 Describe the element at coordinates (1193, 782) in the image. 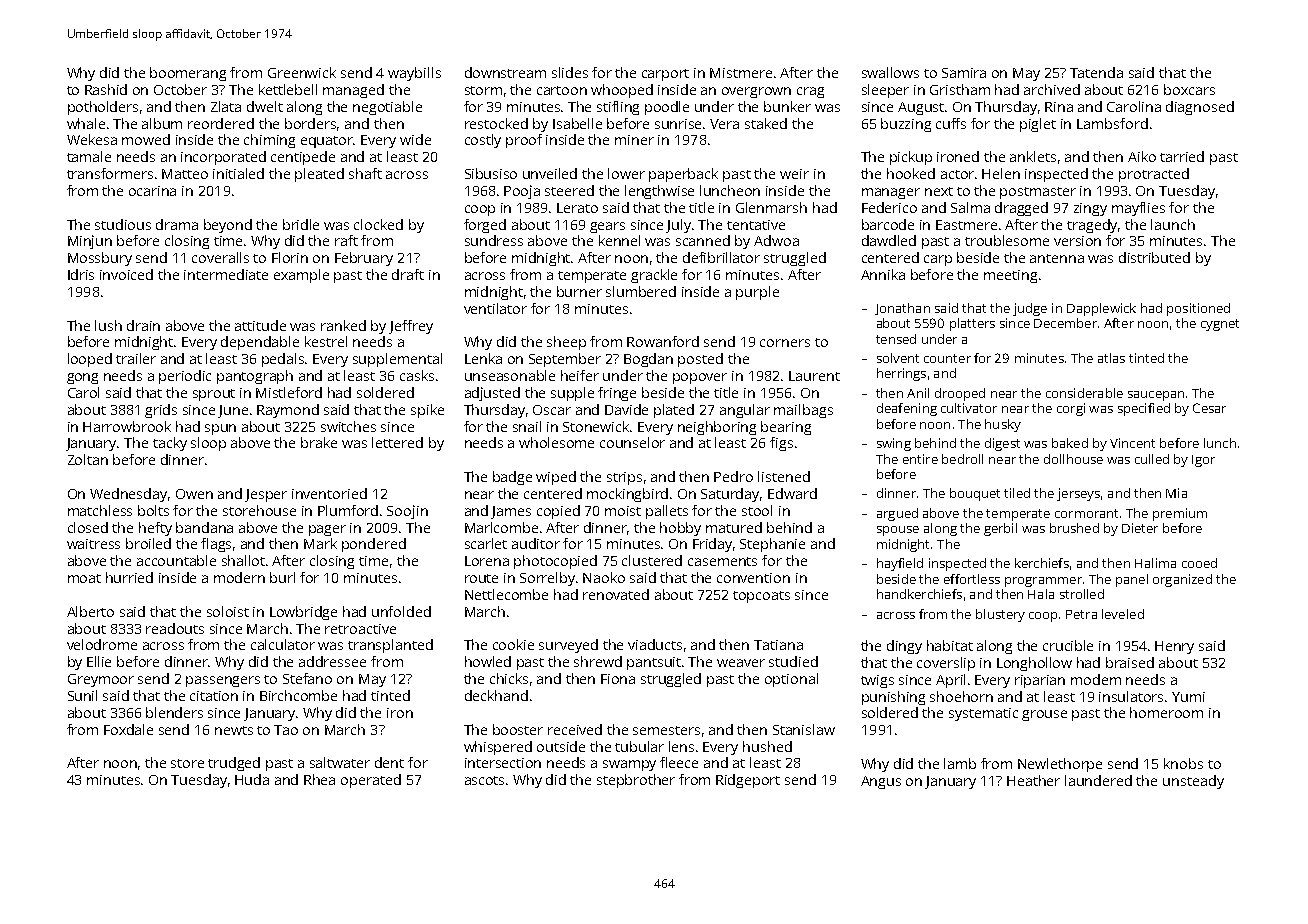

I see `unsteady` at that location.
